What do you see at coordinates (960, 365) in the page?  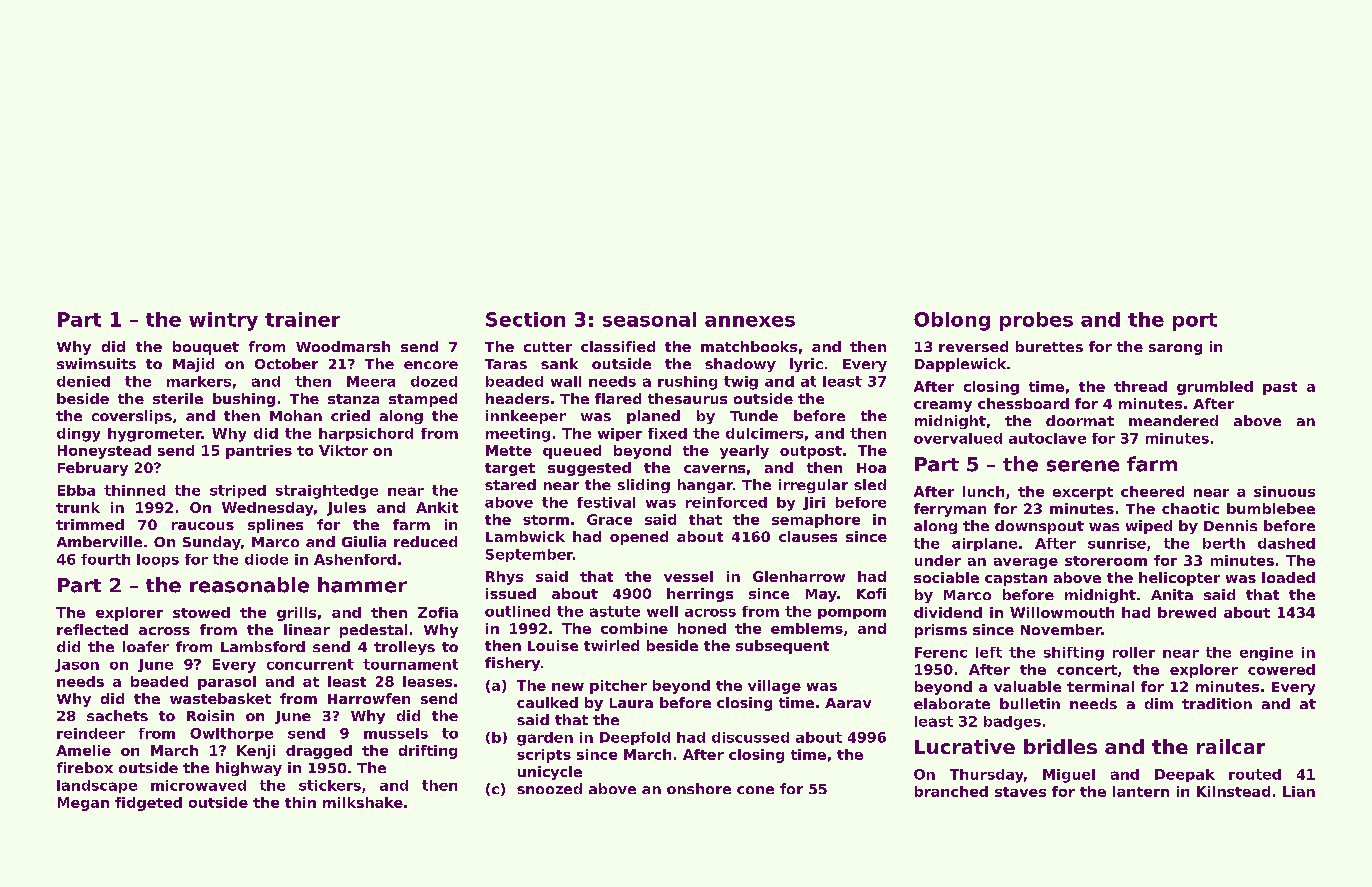 I see `Dapplewick` at bounding box center [960, 365].
